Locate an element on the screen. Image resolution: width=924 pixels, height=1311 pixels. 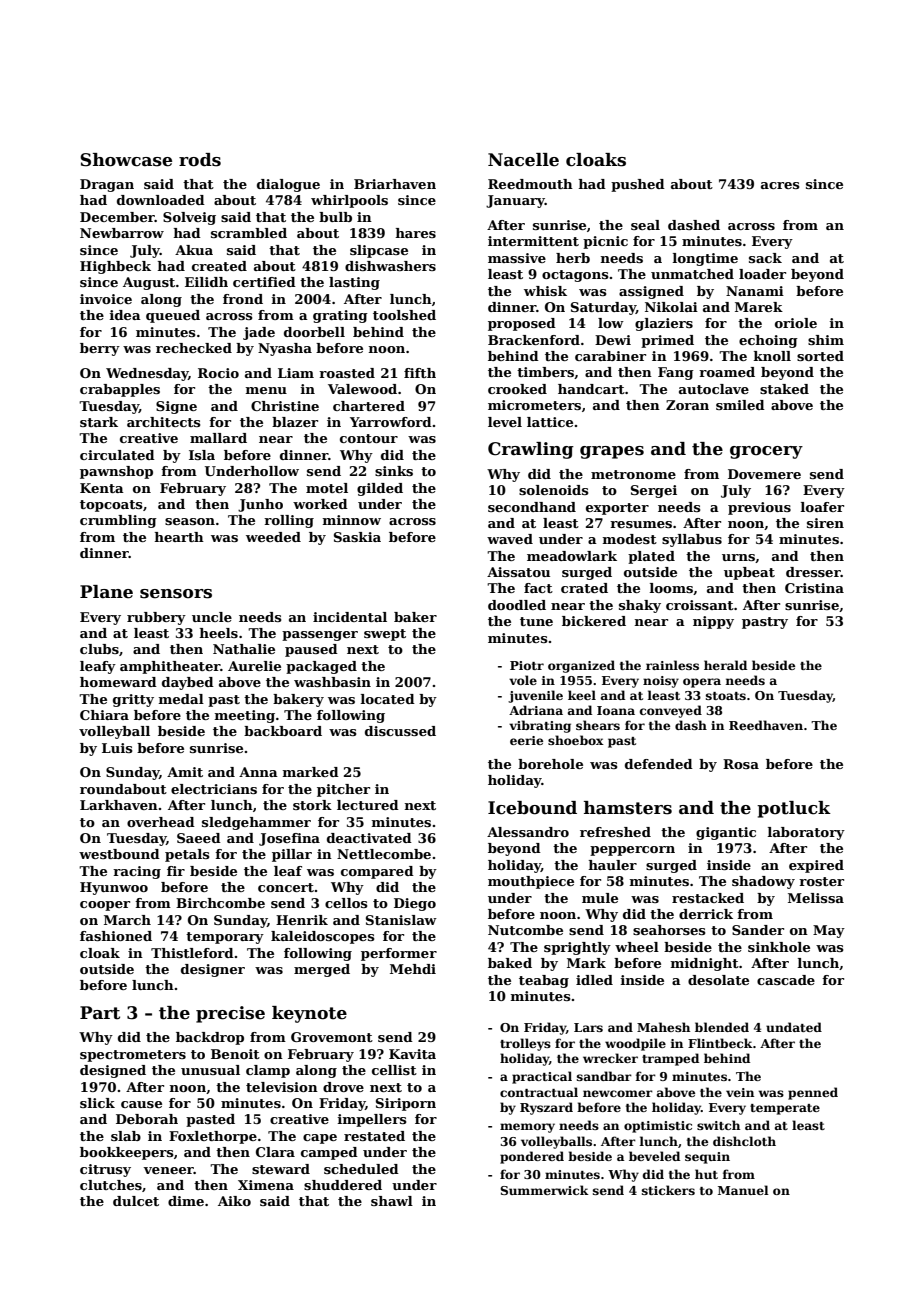
Nettlecombe is located at coordinates (384, 854).
